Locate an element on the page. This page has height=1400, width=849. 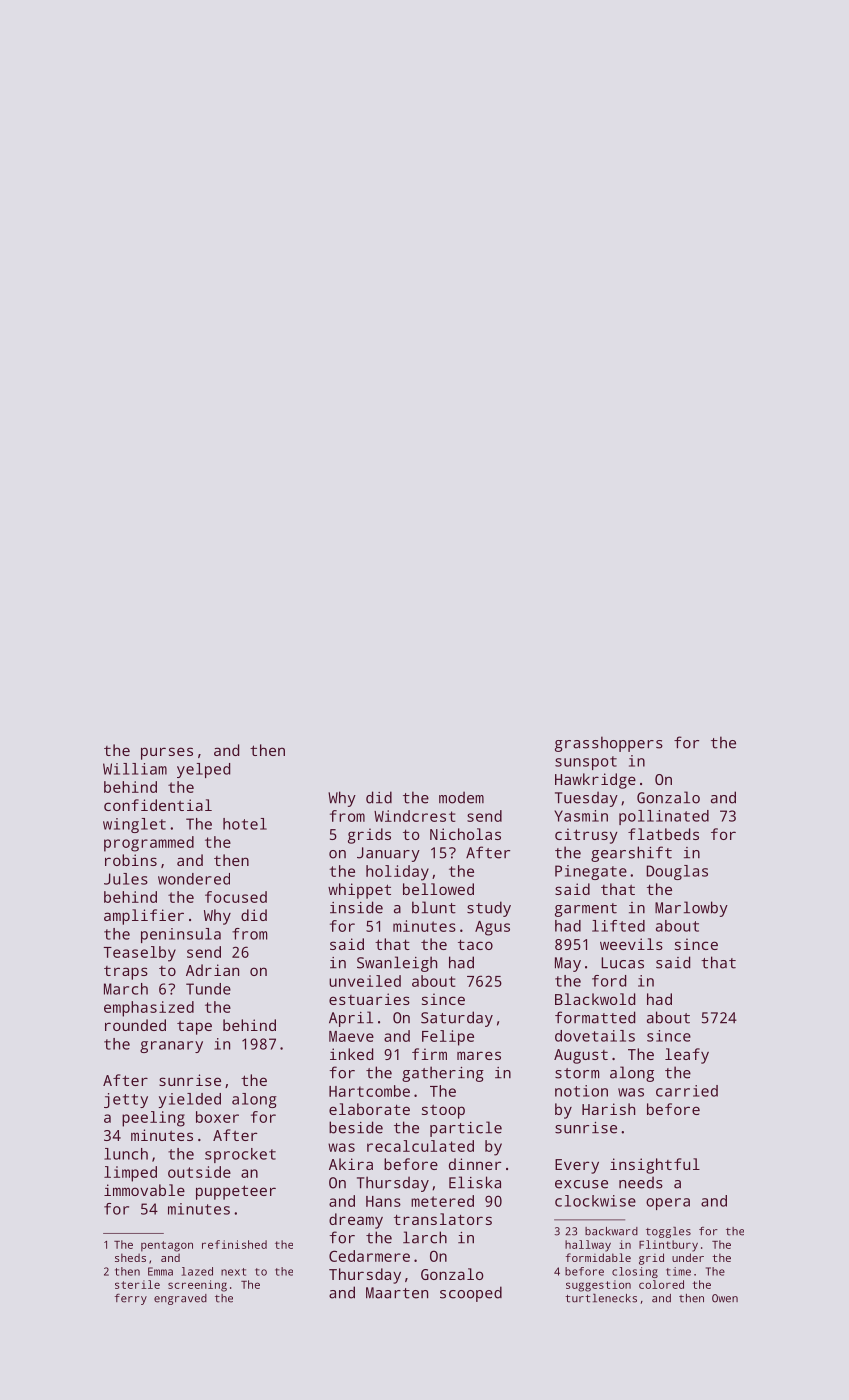
April is located at coordinates (351, 1019).
